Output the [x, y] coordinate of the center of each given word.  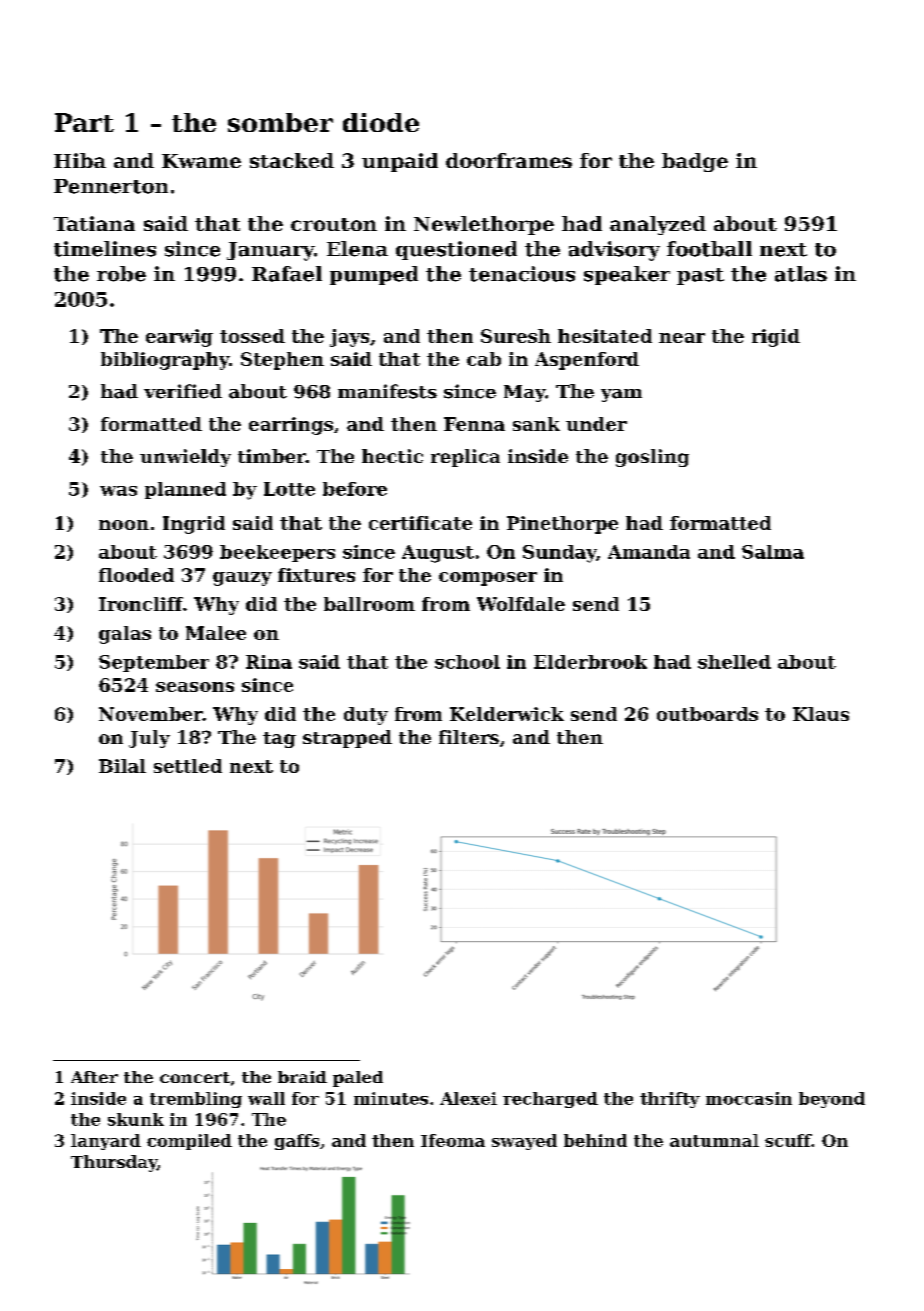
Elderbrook [590, 662]
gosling [652, 458]
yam [621, 395]
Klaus [821, 714]
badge [695, 162]
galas [125, 635]
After [94, 1077]
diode [381, 122]
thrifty [670, 1100]
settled [188, 766]
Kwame [201, 161]
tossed [252, 336]
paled [358, 1079]
